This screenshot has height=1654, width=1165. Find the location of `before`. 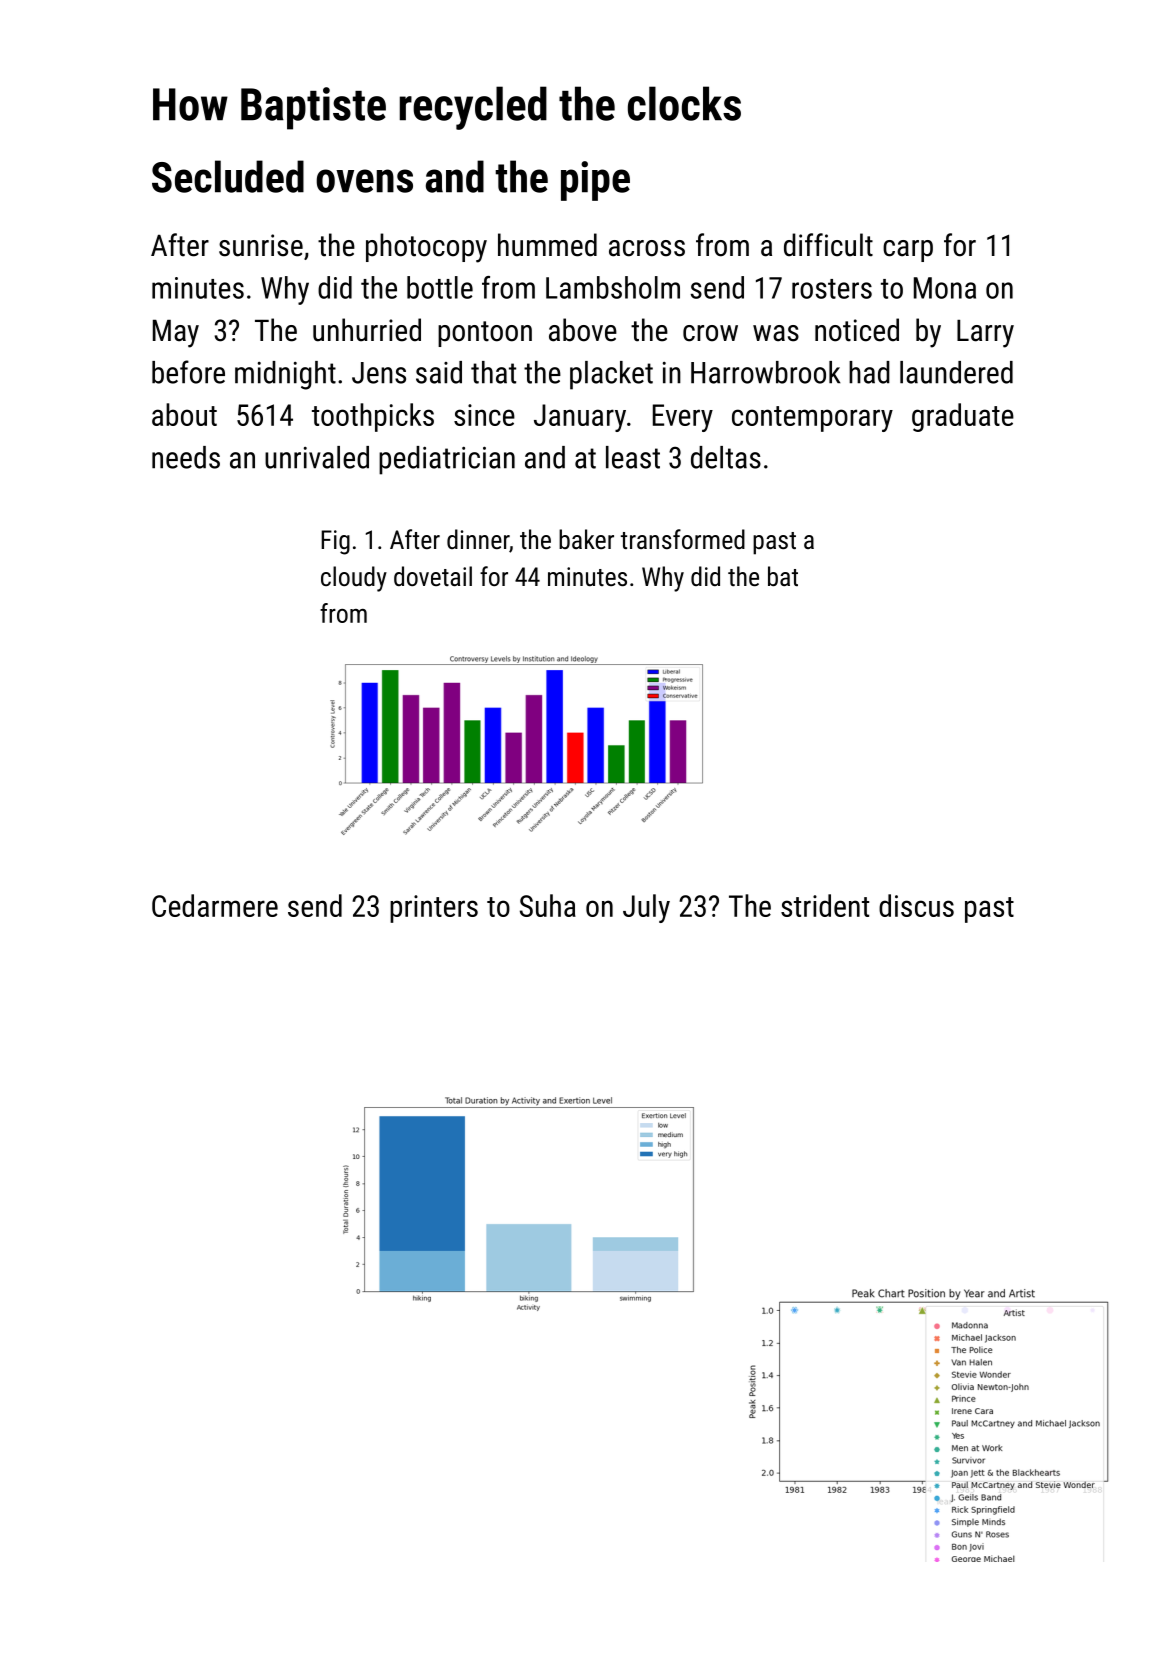

before is located at coordinates (188, 372).
